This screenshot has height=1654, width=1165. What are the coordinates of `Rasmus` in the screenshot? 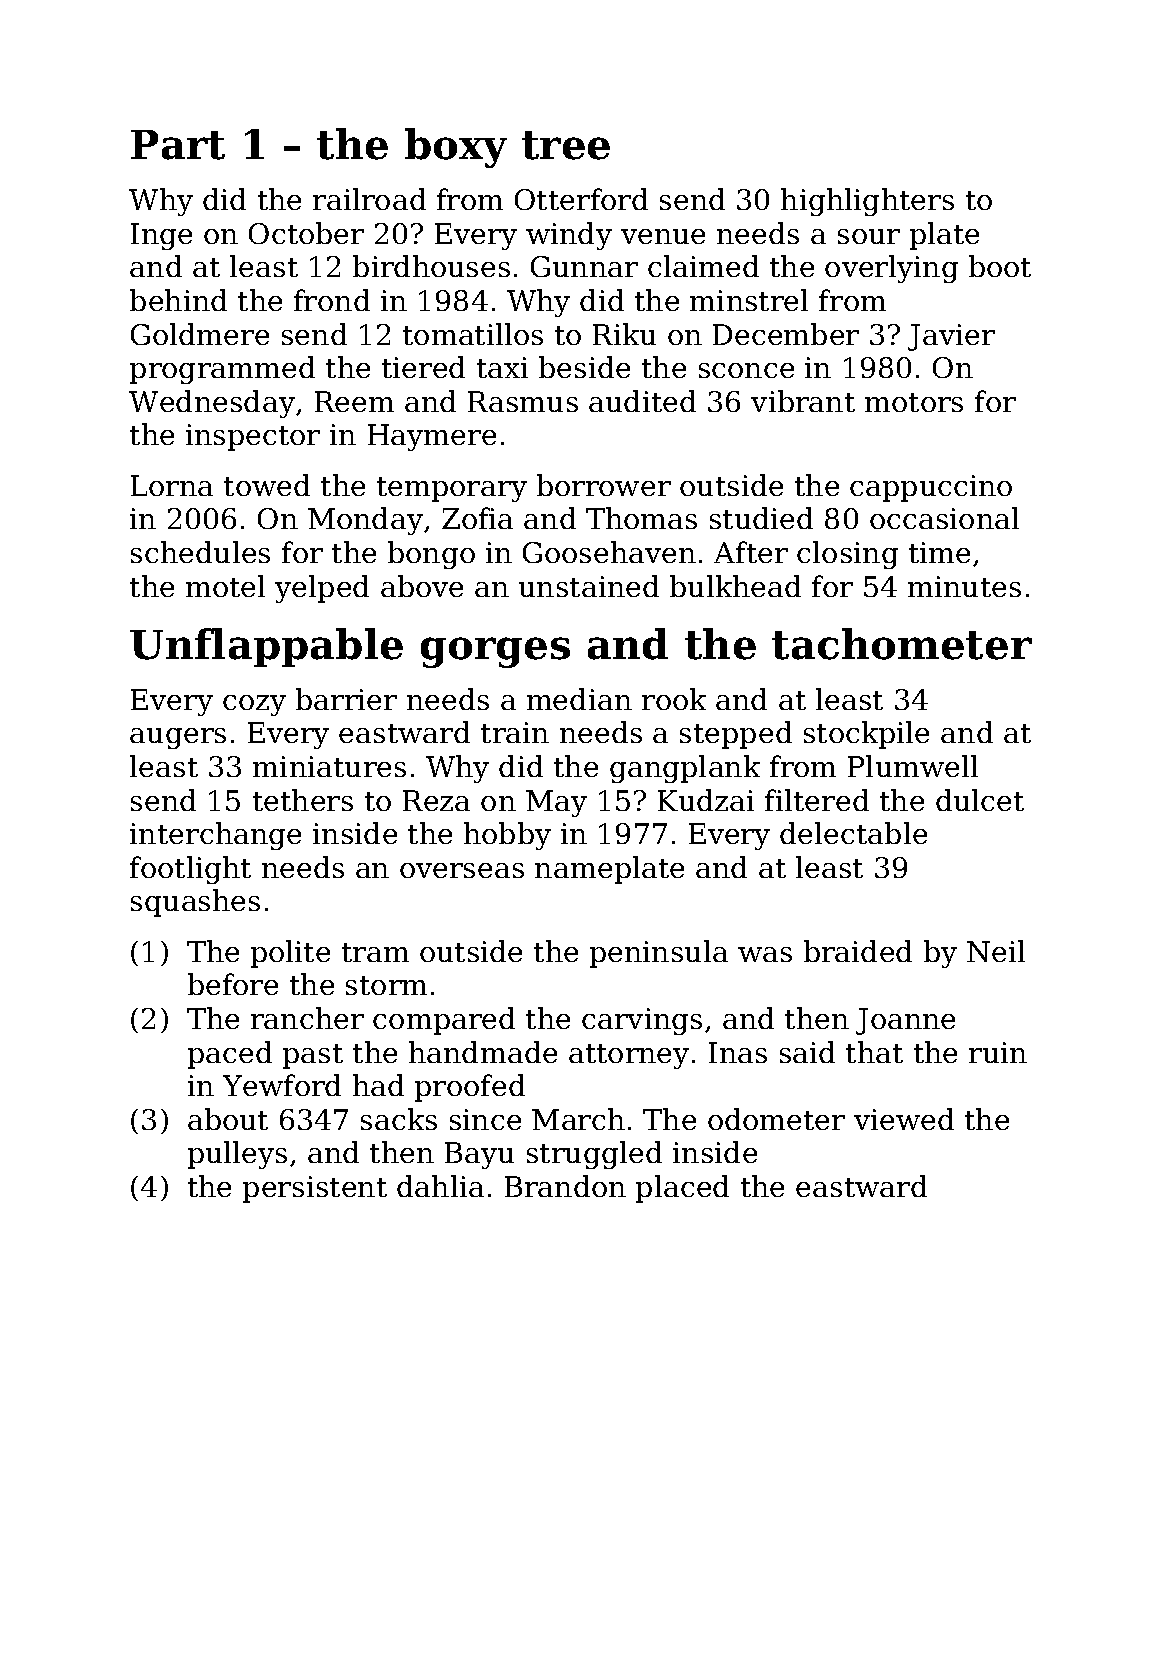 It's located at (523, 401).
